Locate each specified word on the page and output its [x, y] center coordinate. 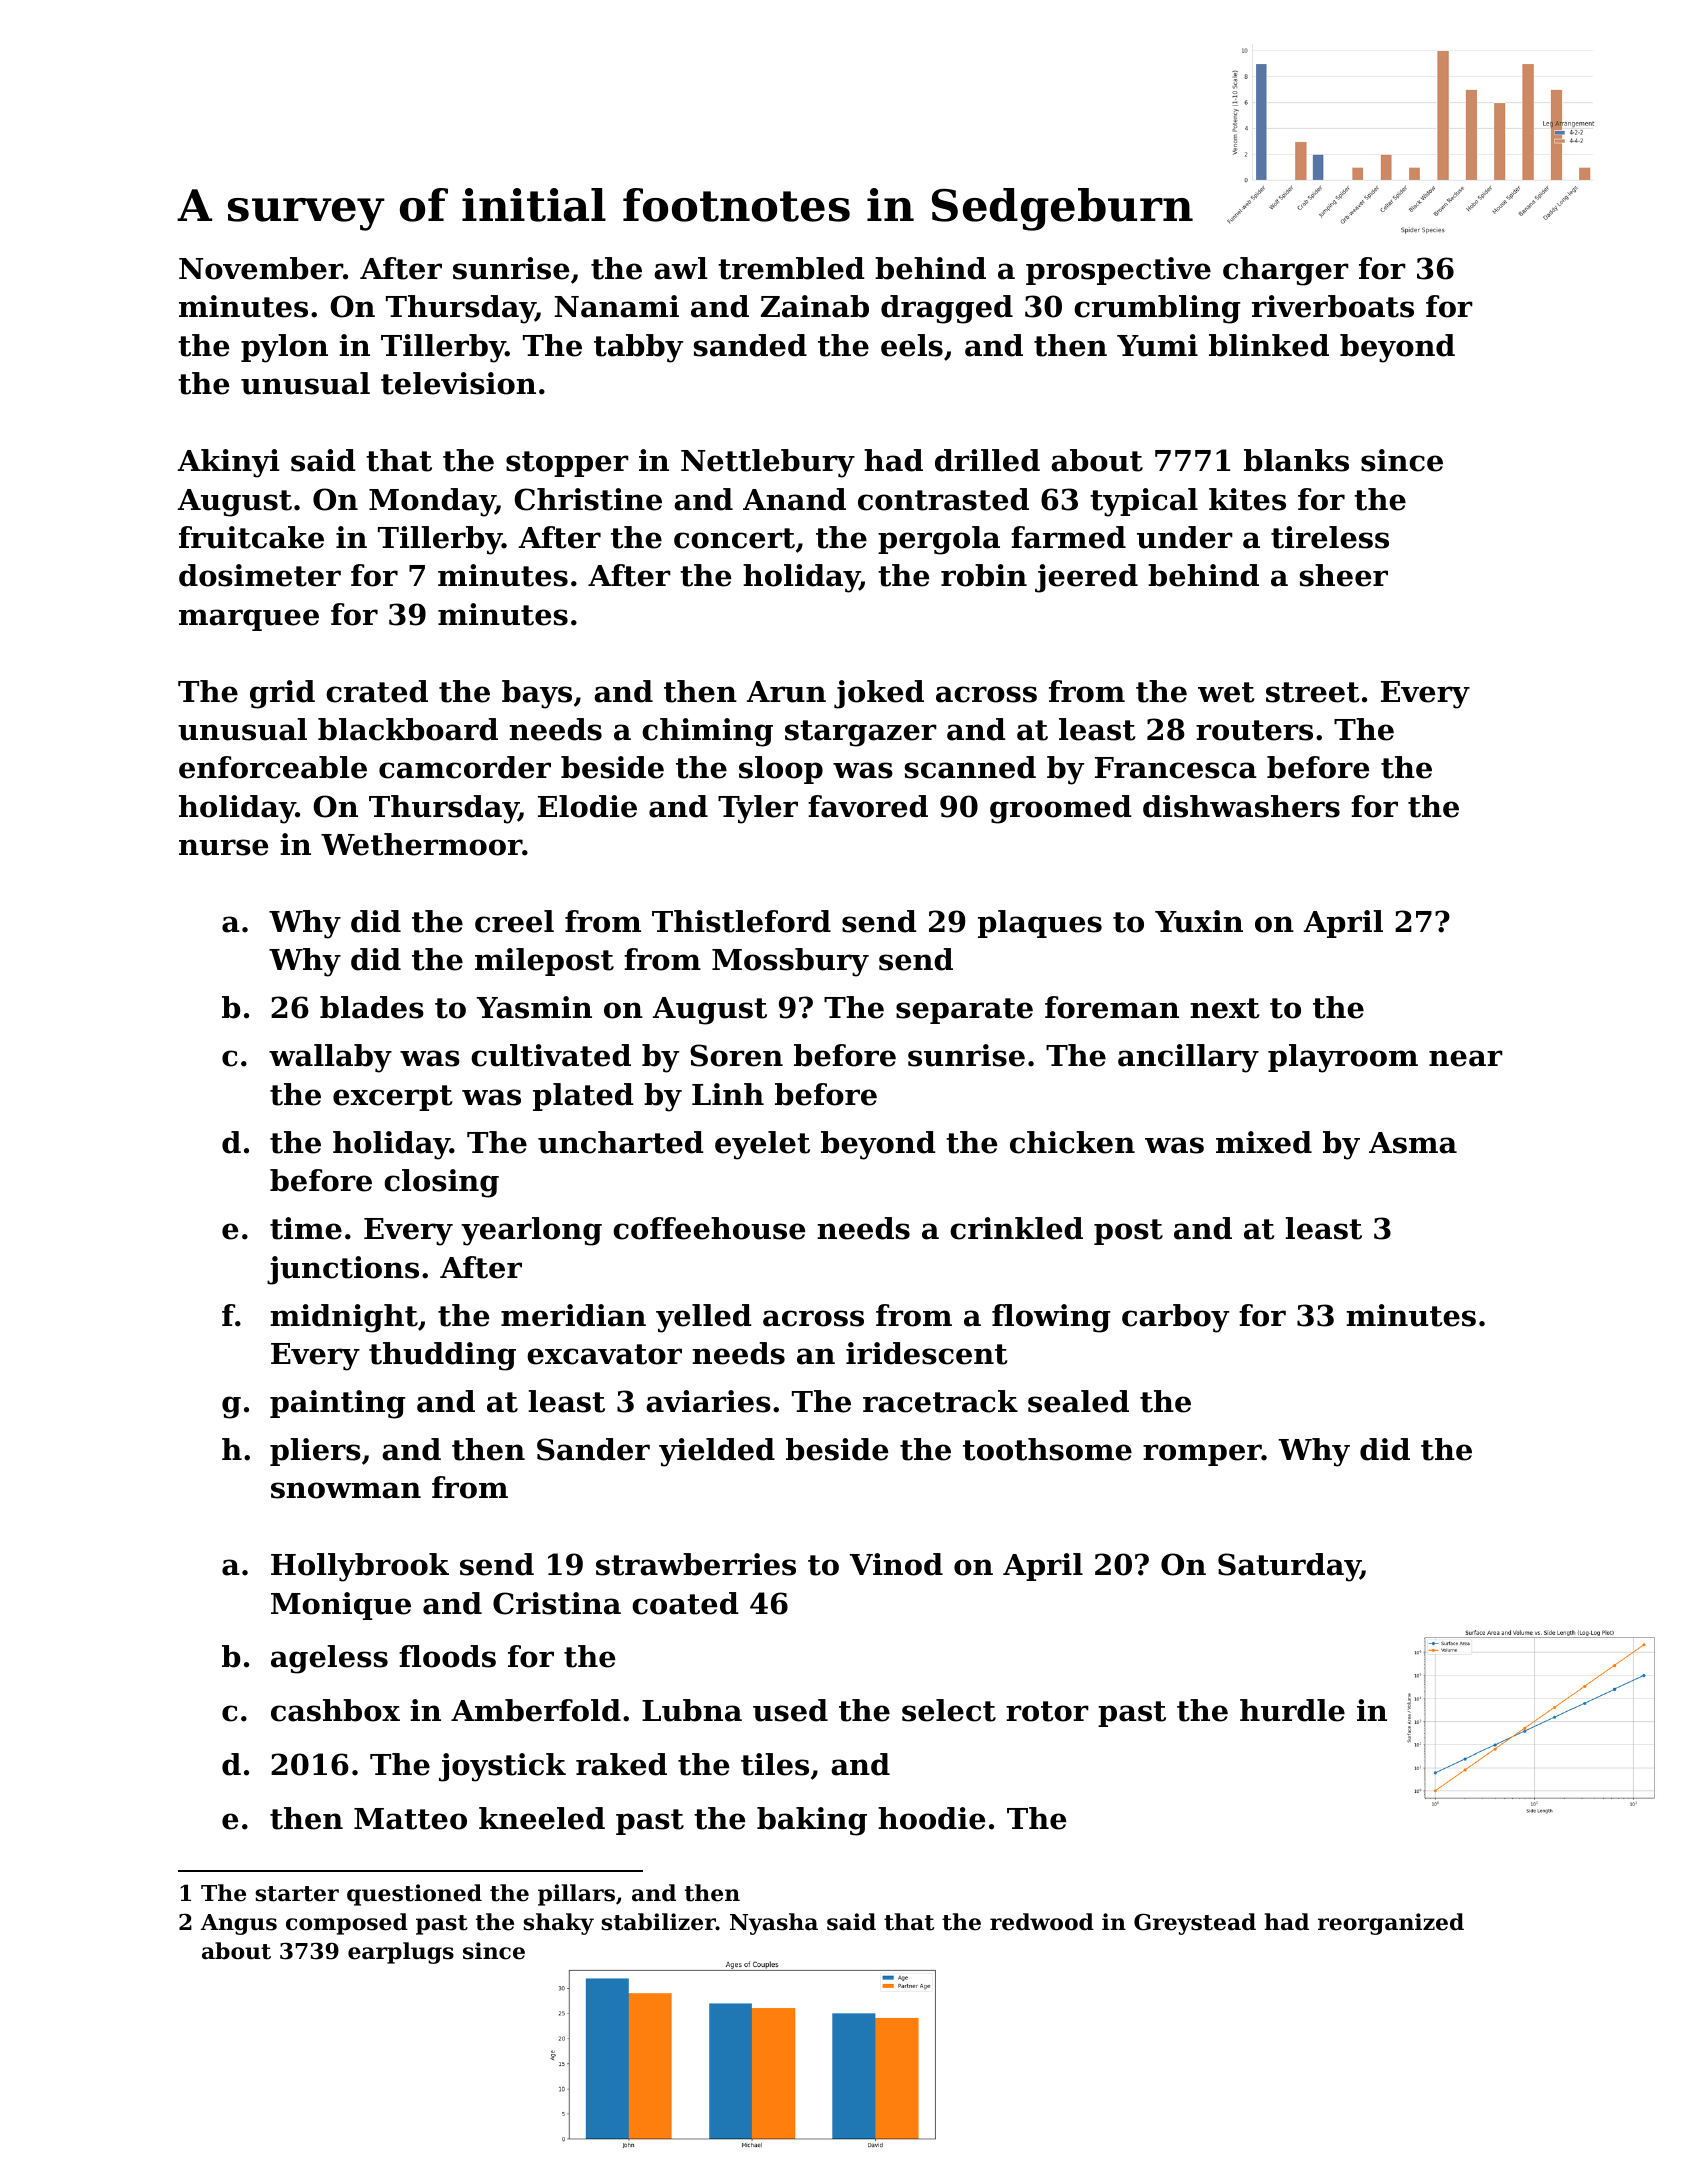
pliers [315, 1452]
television [458, 383]
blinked [1269, 345]
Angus [239, 1924]
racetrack [940, 1401]
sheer [1344, 575]
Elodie [587, 806]
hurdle [1292, 1710]
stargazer [861, 733]
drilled [987, 460]
